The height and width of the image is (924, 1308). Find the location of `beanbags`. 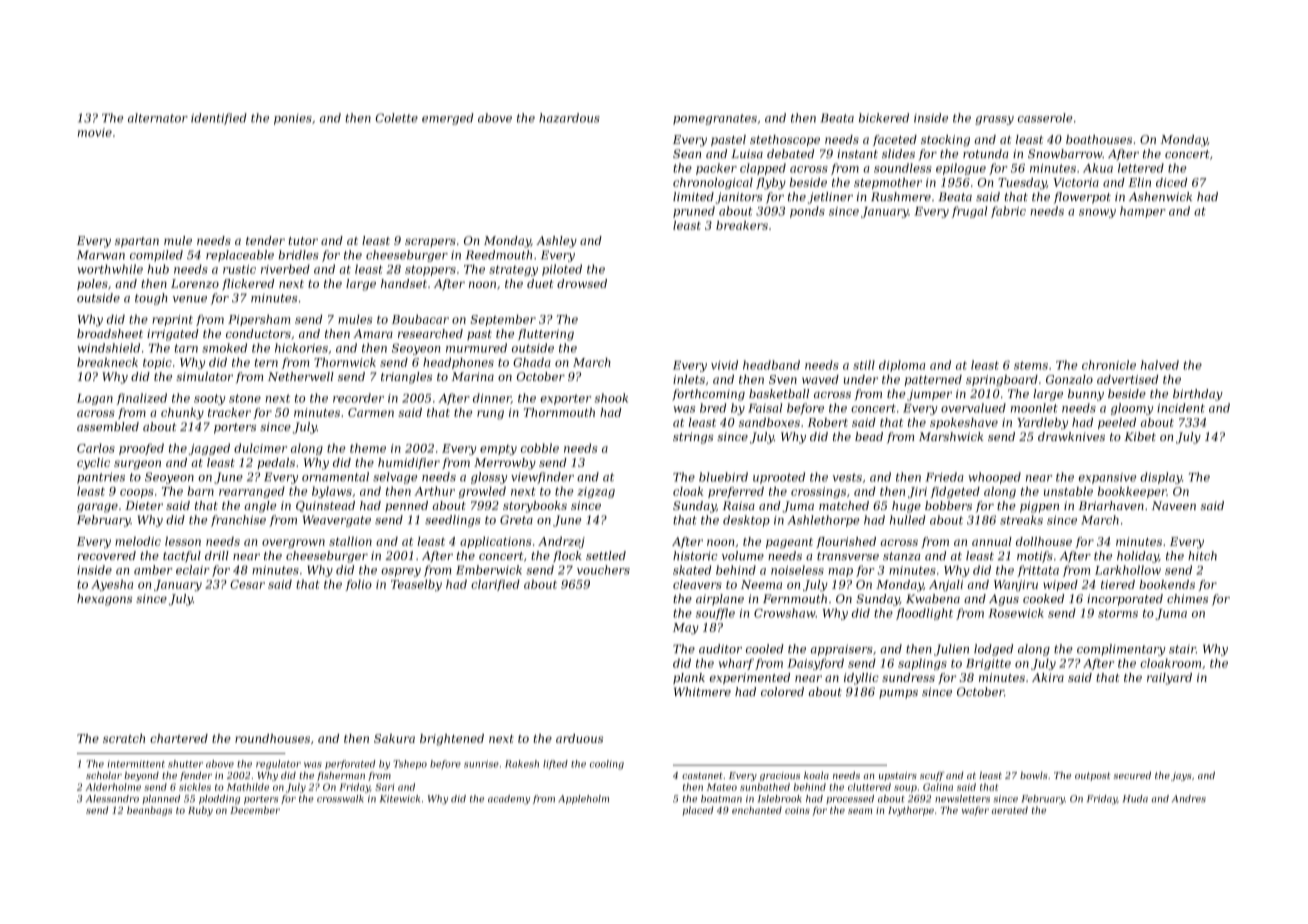

beanbags is located at coordinates (149, 811).
